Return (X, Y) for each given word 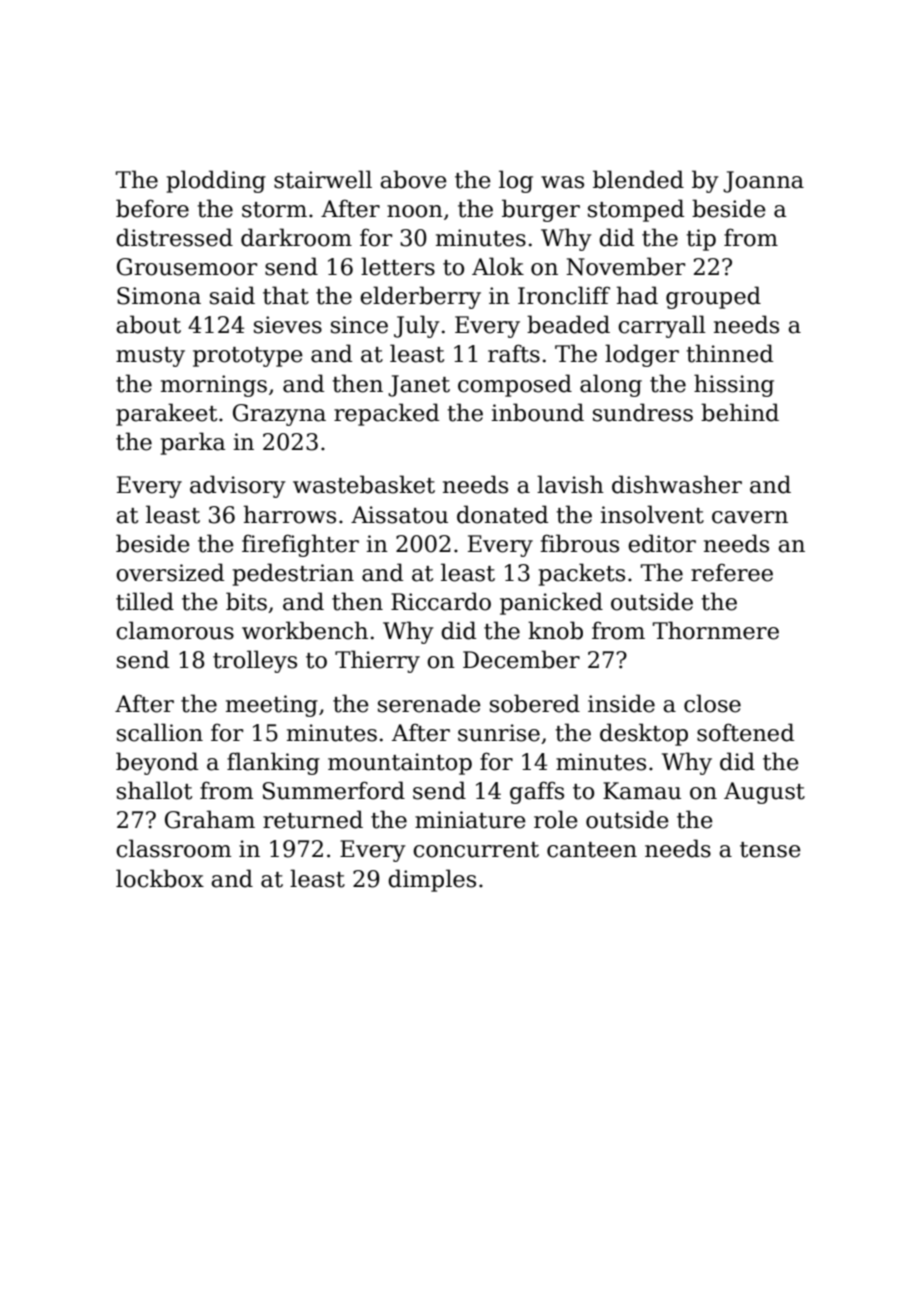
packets (581, 574)
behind (740, 412)
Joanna (763, 182)
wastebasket (364, 484)
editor (662, 543)
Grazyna (279, 415)
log (516, 181)
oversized (170, 572)
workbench (305, 630)
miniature (470, 820)
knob (555, 630)
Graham (210, 819)
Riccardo (441, 601)
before (152, 208)
